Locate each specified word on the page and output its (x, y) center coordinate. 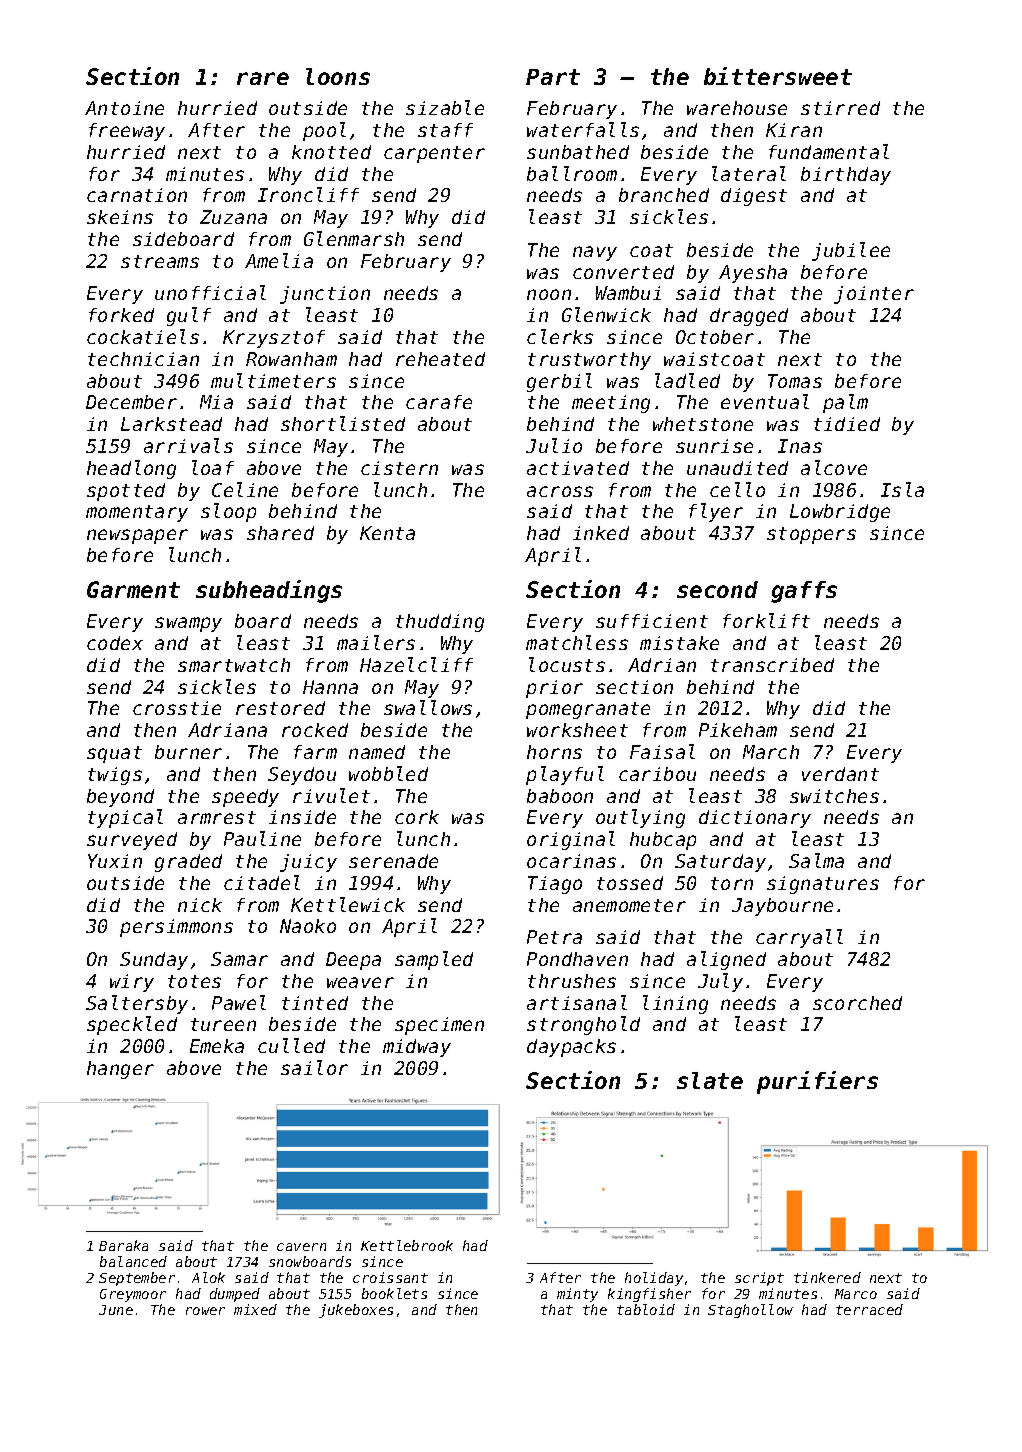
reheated (440, 359)
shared (280, 533)
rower (205, 1311)
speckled (132, 1025)
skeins (120, 217)
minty (577, 1295)
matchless (577, 642)
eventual (765, 401)
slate (710, 1080)
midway (417, 1048)
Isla (902, 489)
